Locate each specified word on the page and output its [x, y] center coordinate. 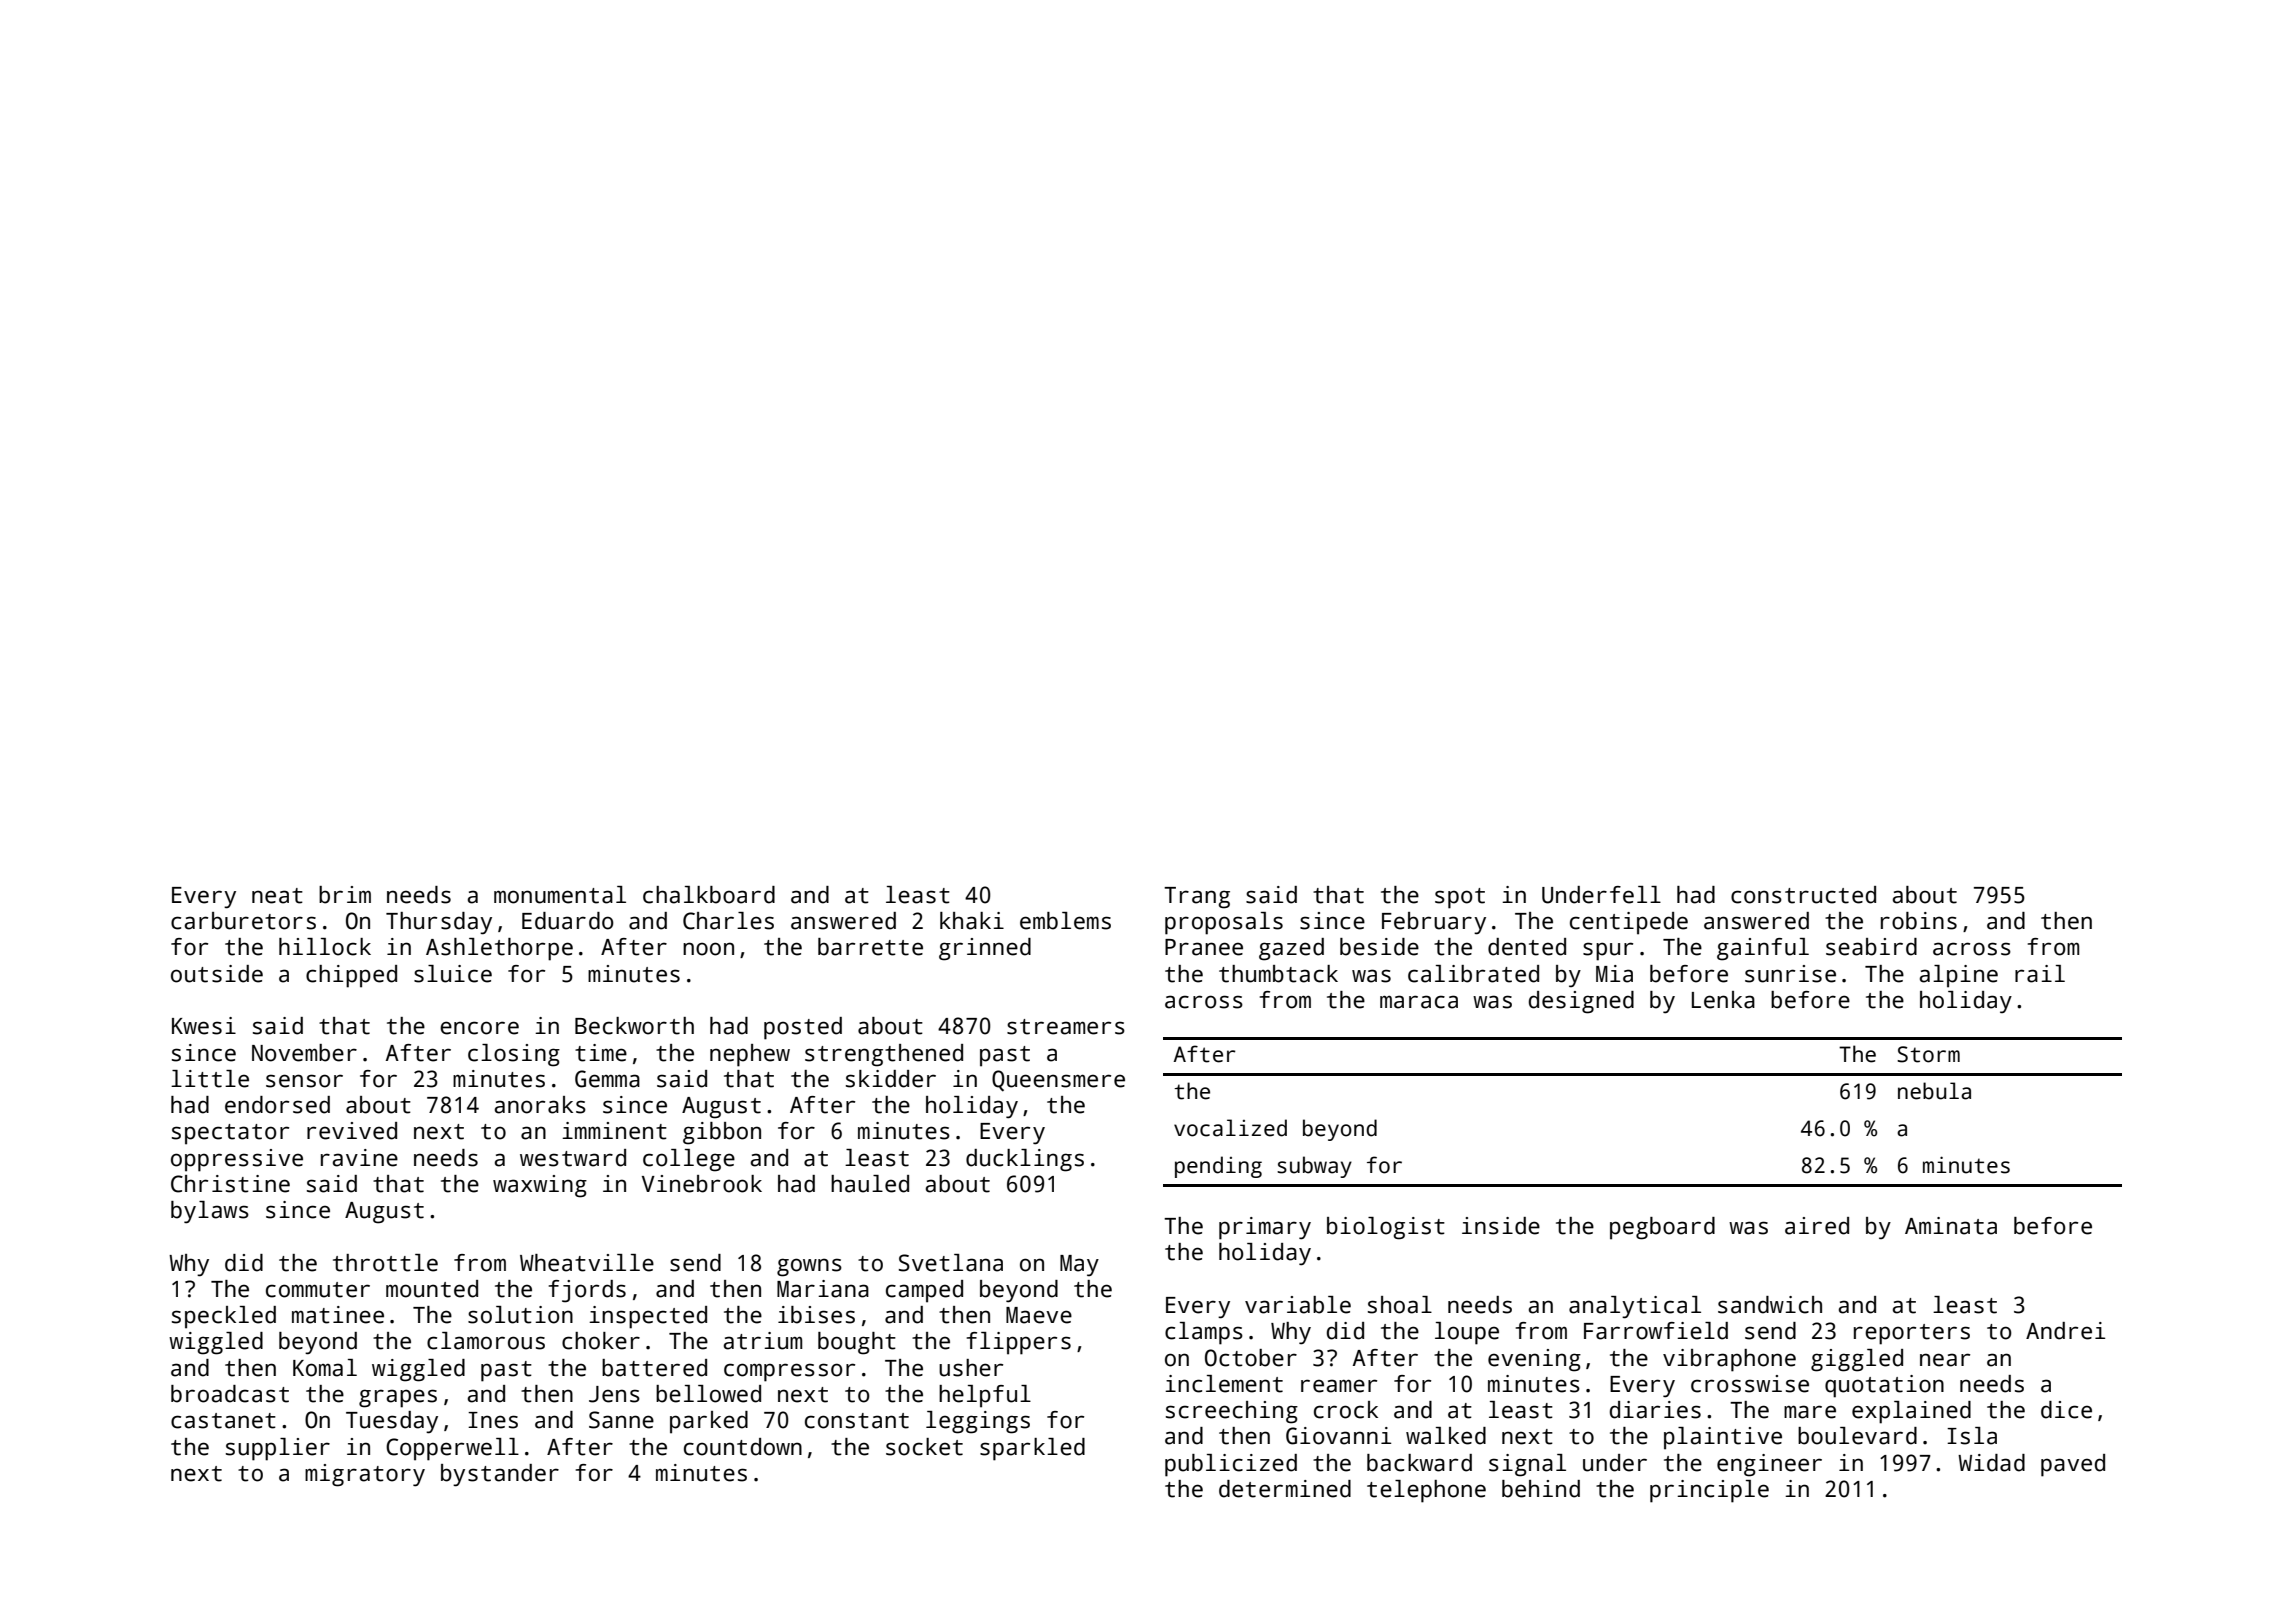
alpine [1959, 976]
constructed [1803, 895]
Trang [1197, 898]
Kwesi [204, 1026]
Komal [325, 1368]
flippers [1019, 1343]
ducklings [1025, 1160]
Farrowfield [1656, 1331]
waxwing [540, 1186]
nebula [1934, 1091]
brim [345, 895]
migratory [365, 1475]
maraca [1419, 1002]
